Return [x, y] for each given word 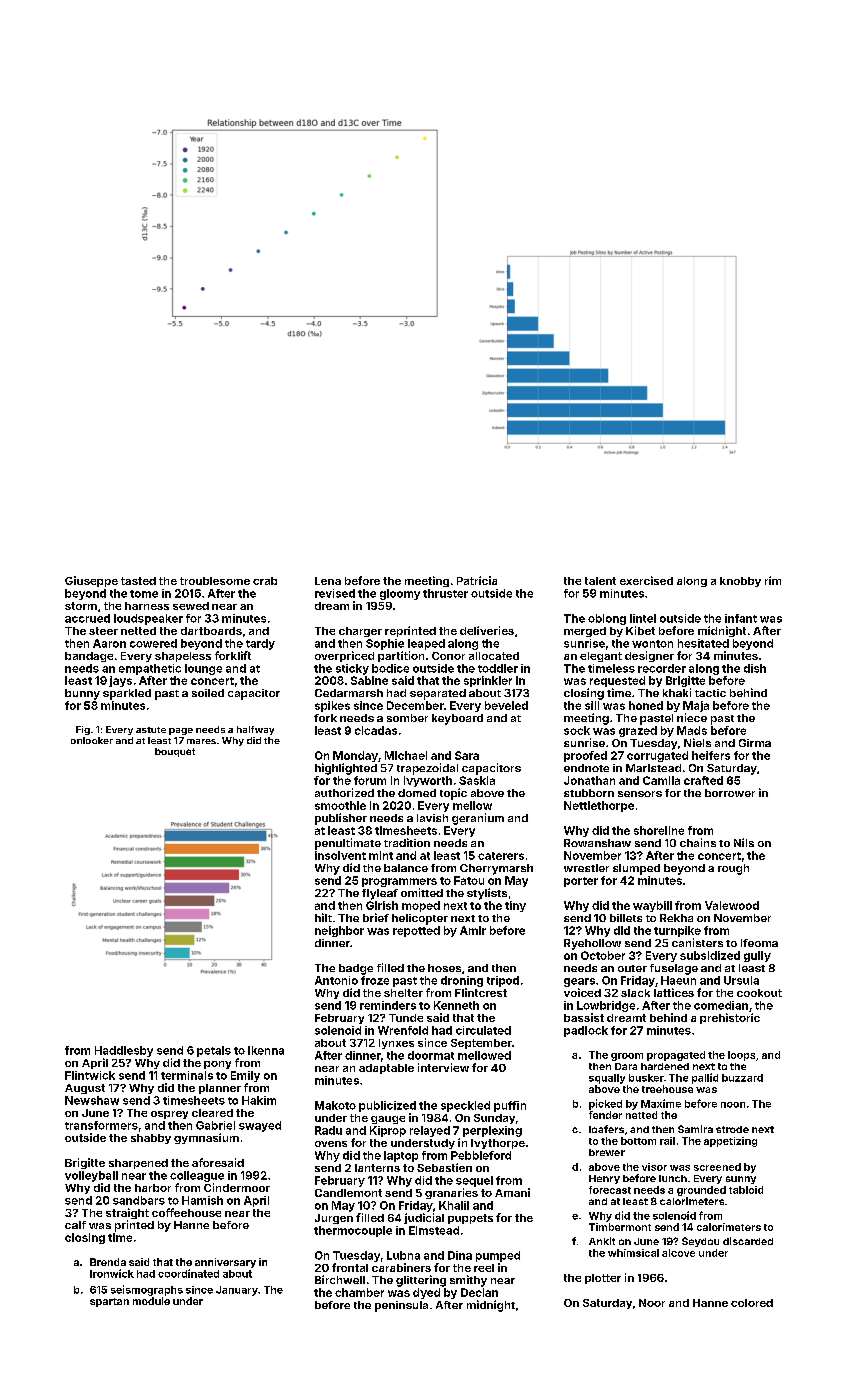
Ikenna [266, 1050]
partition [401, 656]
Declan [479, 1292]
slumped [636, 869]
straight [127, 1213]
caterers [501, 856]
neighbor [339, 931]
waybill [652, 906]
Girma [755, 743]
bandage [89, 657]
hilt [323, 917]
